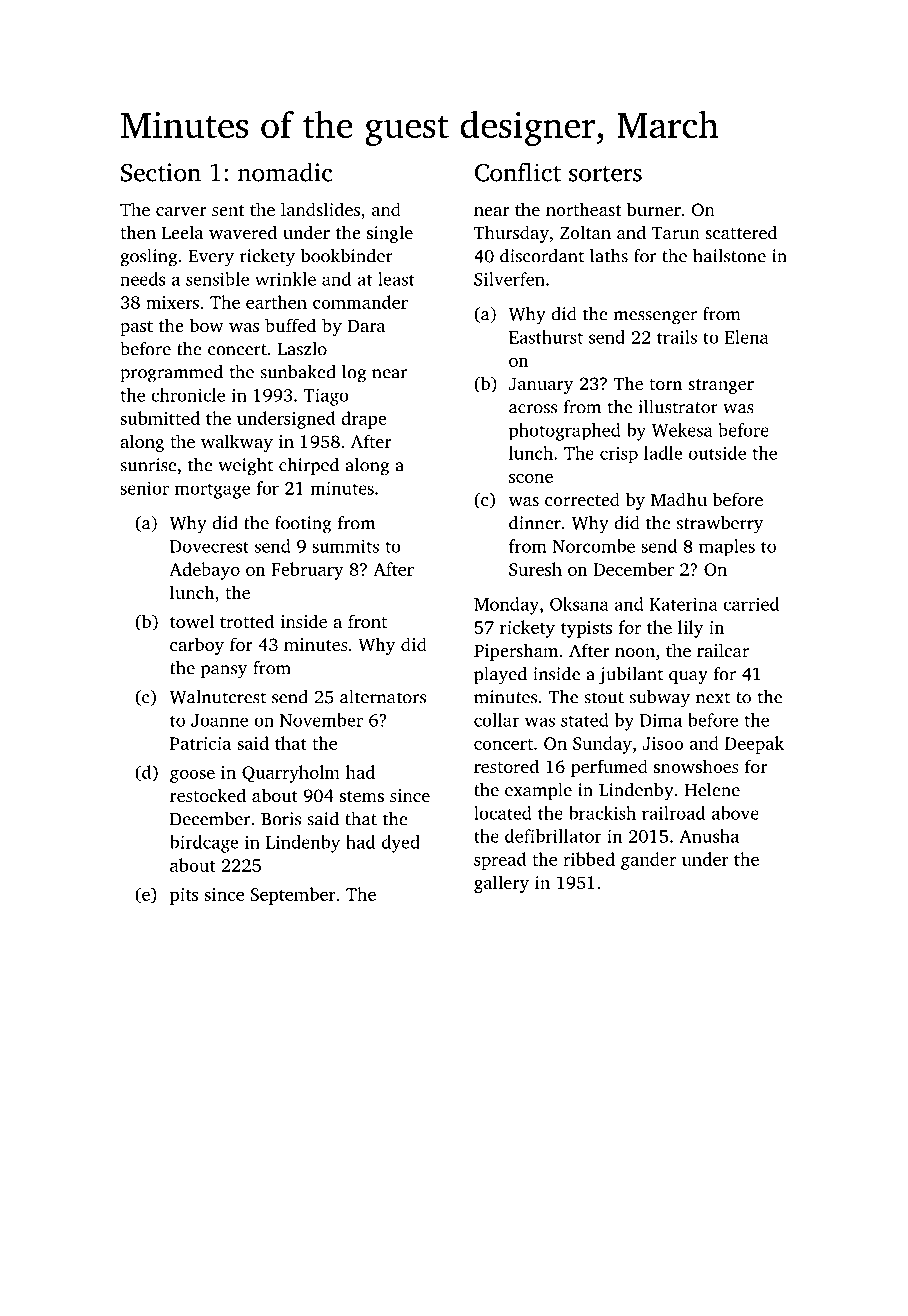  What do you see at coordinates (224, 672) in the page?
I see `pansy` at bounding box center [224, 672].
